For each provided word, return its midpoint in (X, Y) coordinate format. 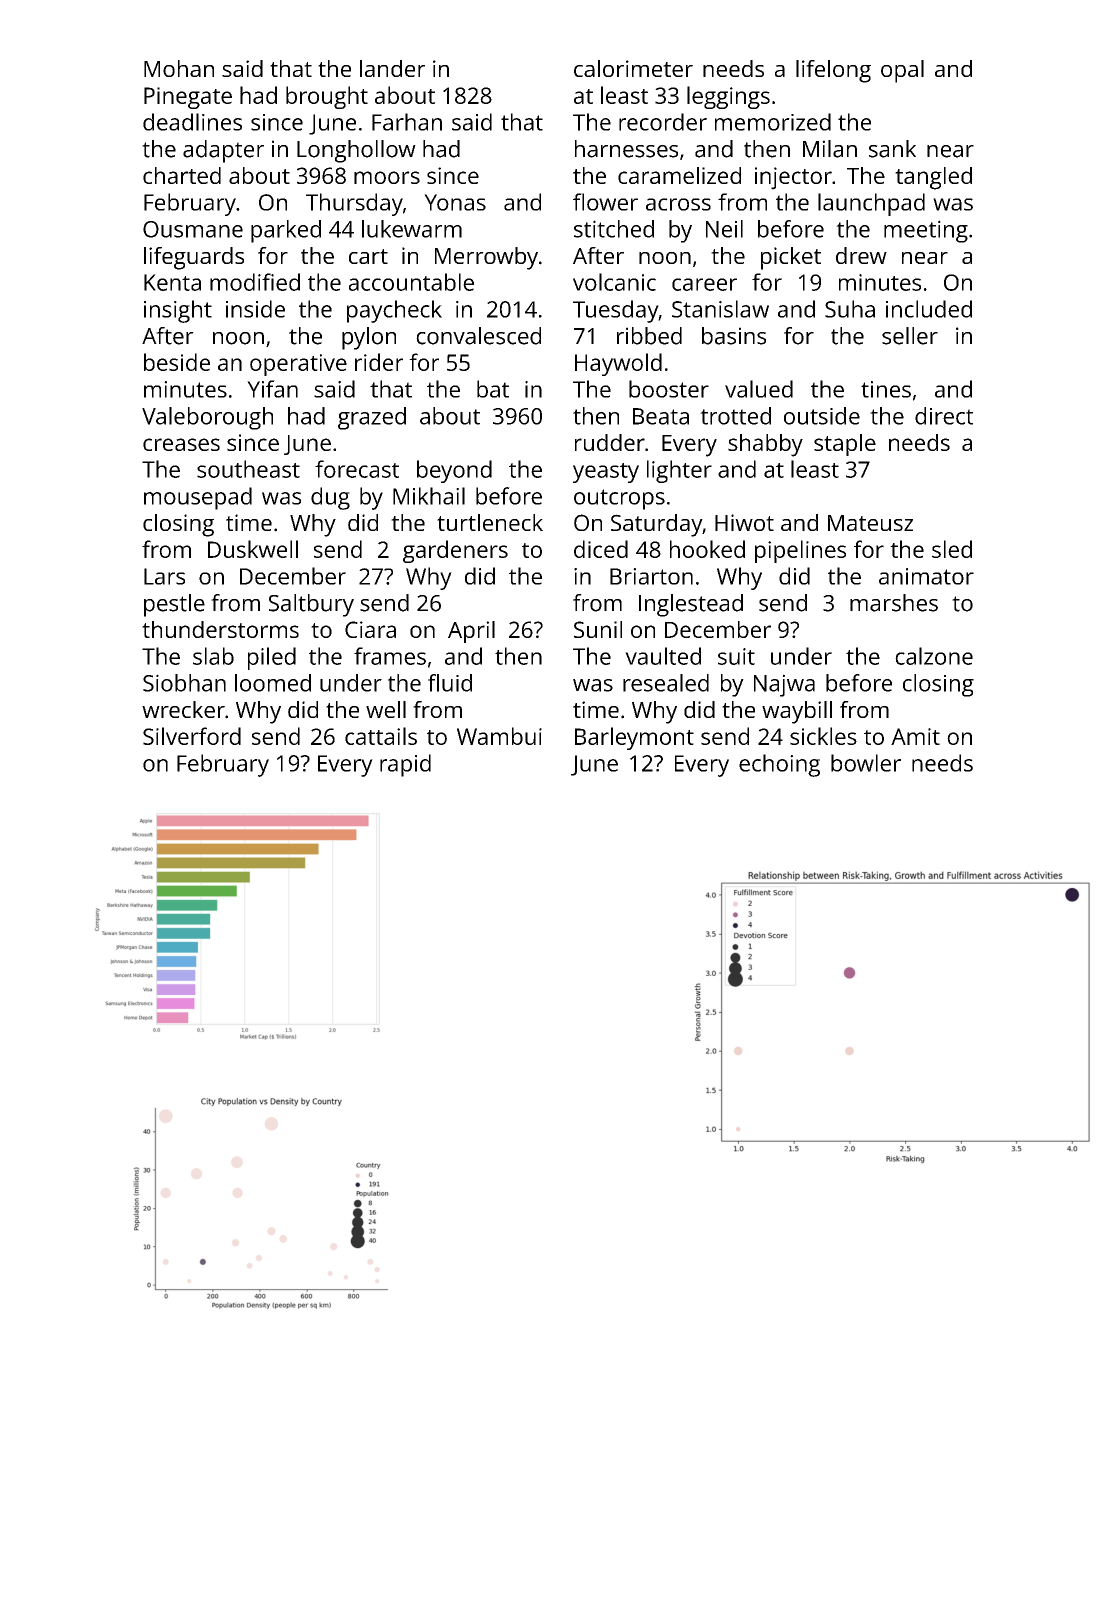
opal (902, 71)
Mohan (179, 68)
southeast (248, 469)
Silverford (192, 736)
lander (392, 68)
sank (892, 149)
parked (286, 231)
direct (944, 416)
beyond (454, 471)
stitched (614, 229)
